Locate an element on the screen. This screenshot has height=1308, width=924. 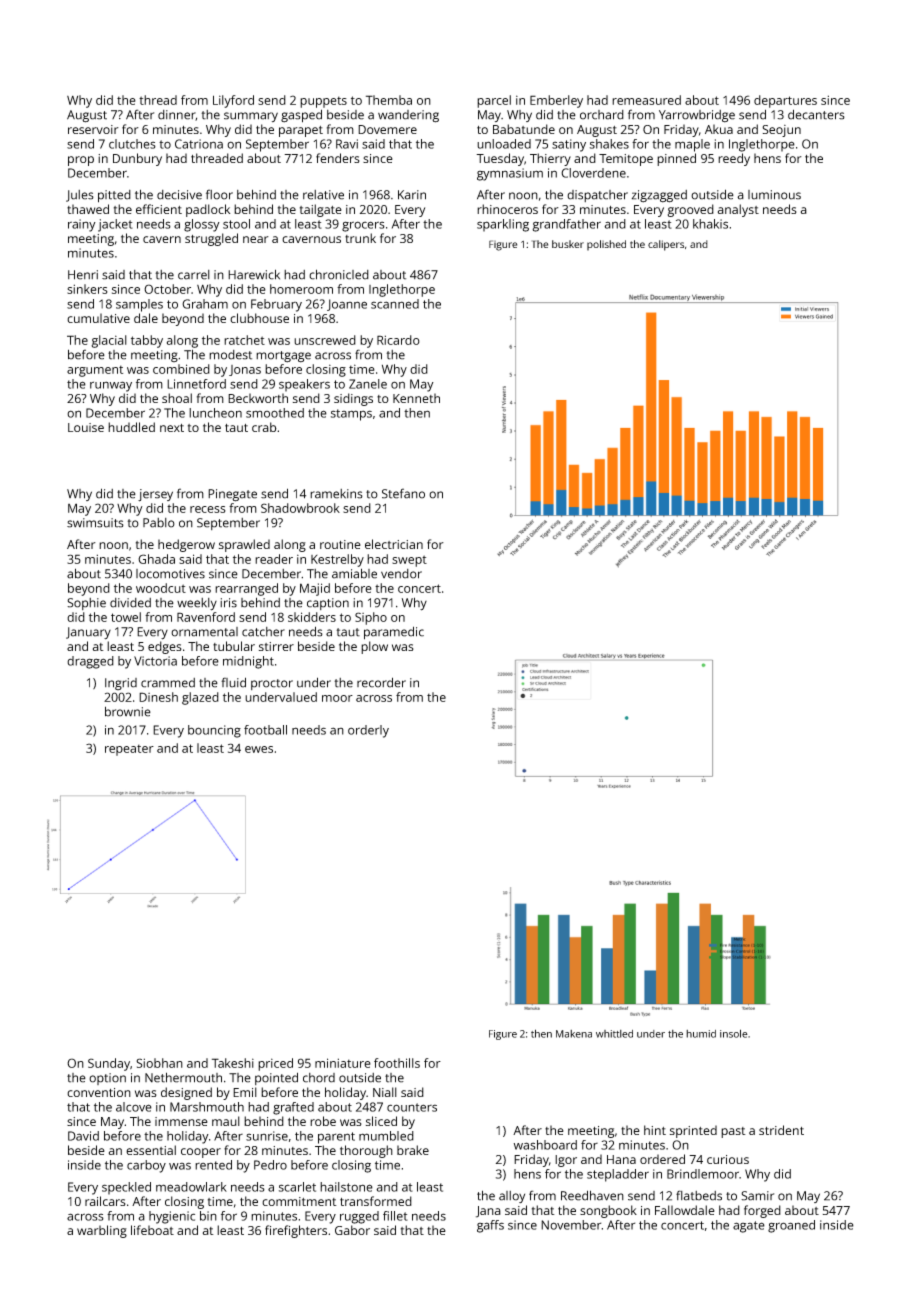
Jana is located at coordinates (488, 1212).
